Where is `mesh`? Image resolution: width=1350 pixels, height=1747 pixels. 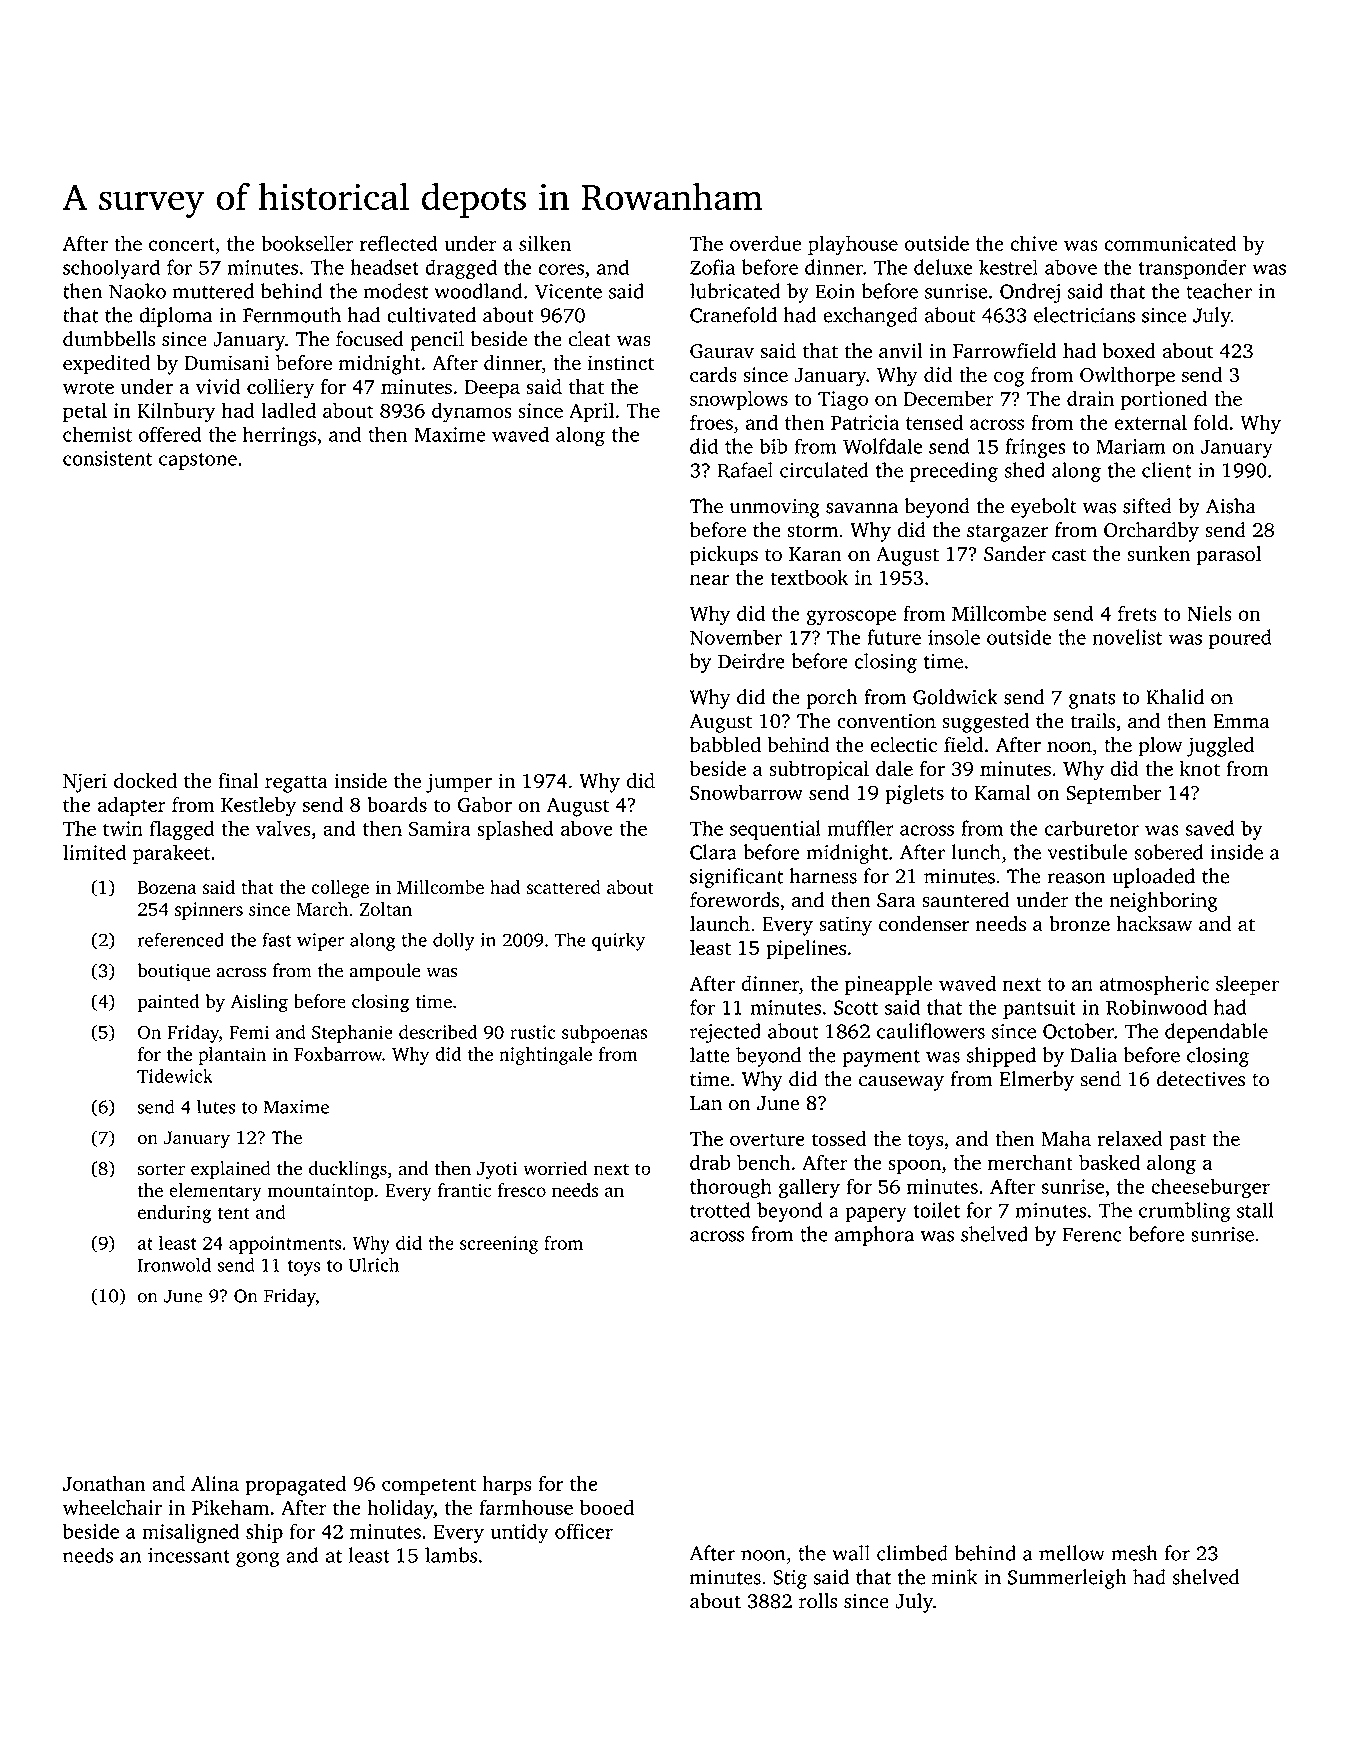
mesh is located at coordinates (1134, 1553).
